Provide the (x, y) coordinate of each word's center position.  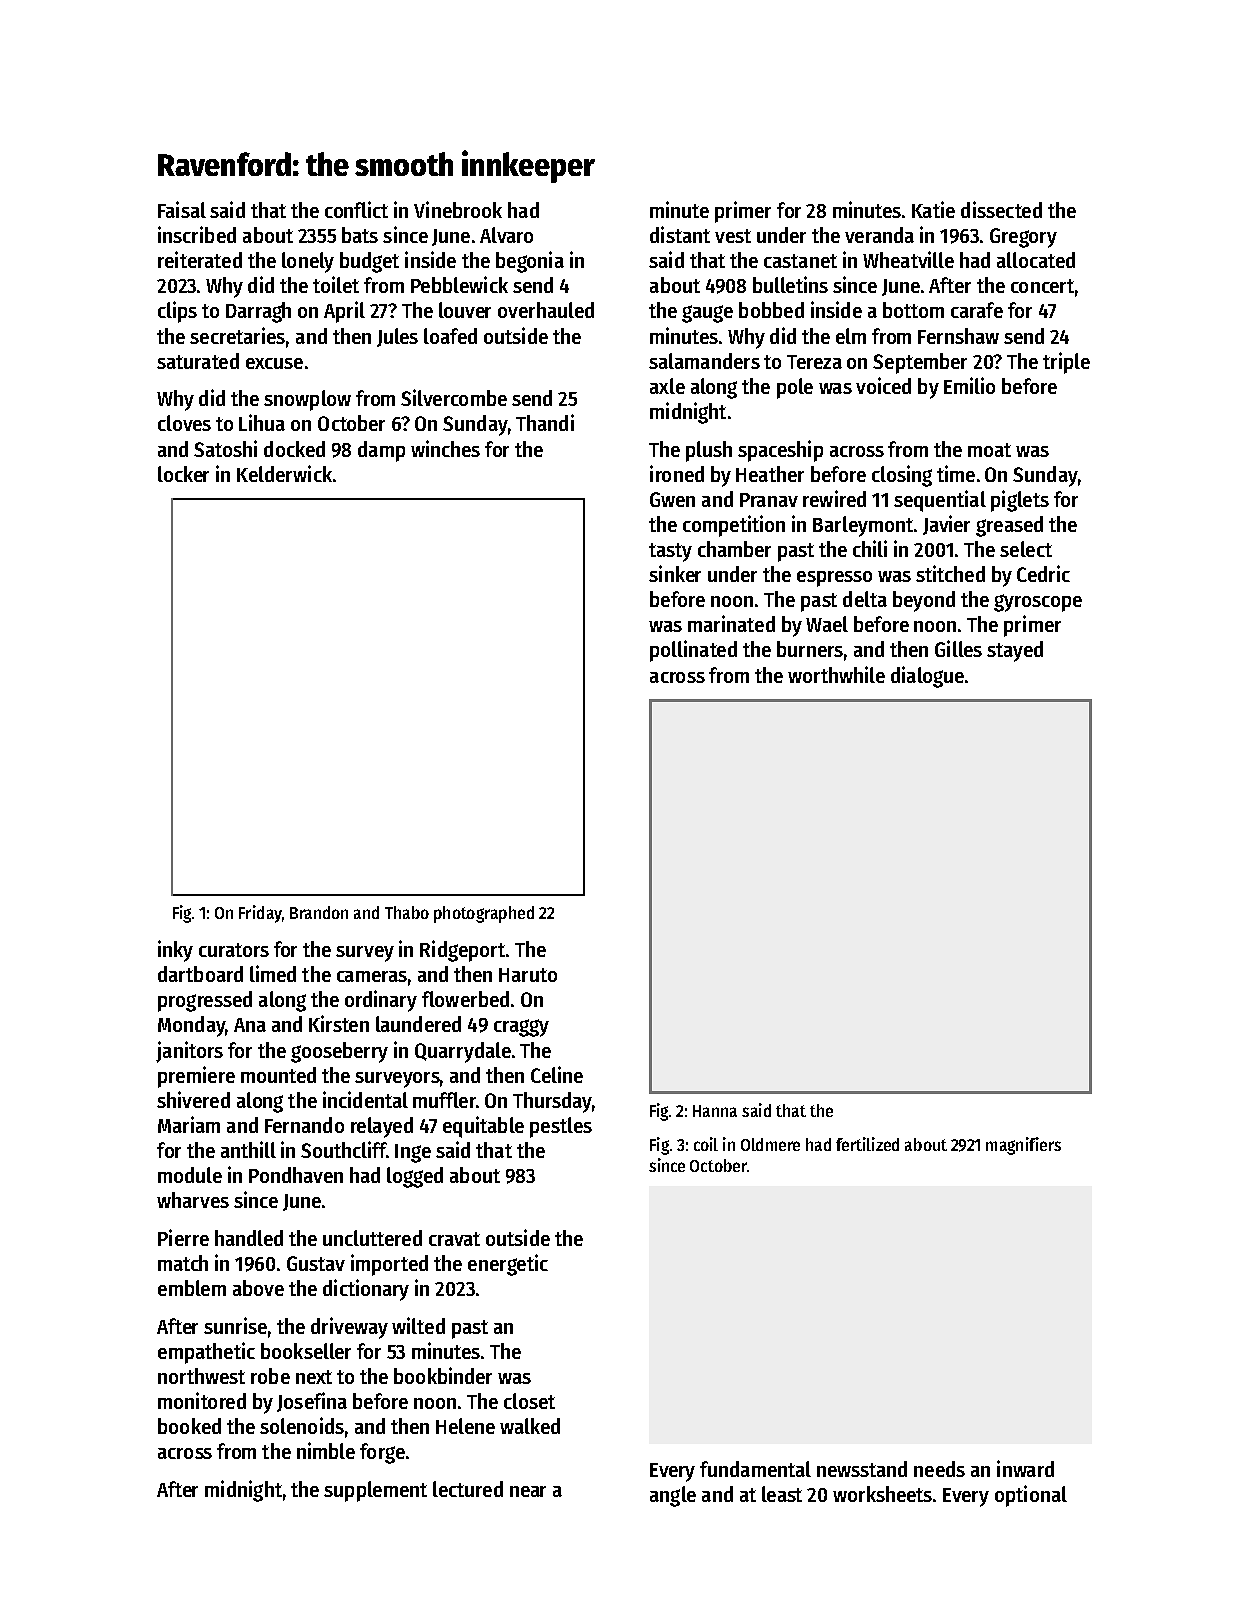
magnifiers (1023, 1146)
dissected (1001, 209)
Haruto (528, 975)
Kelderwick (284, 473)
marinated (731, 623)
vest (733, 236)
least (782, 1494)
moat (989, 450)
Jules (397, 337)
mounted (278, 1075)
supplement (375, 1491)
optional (1031, 1496)
